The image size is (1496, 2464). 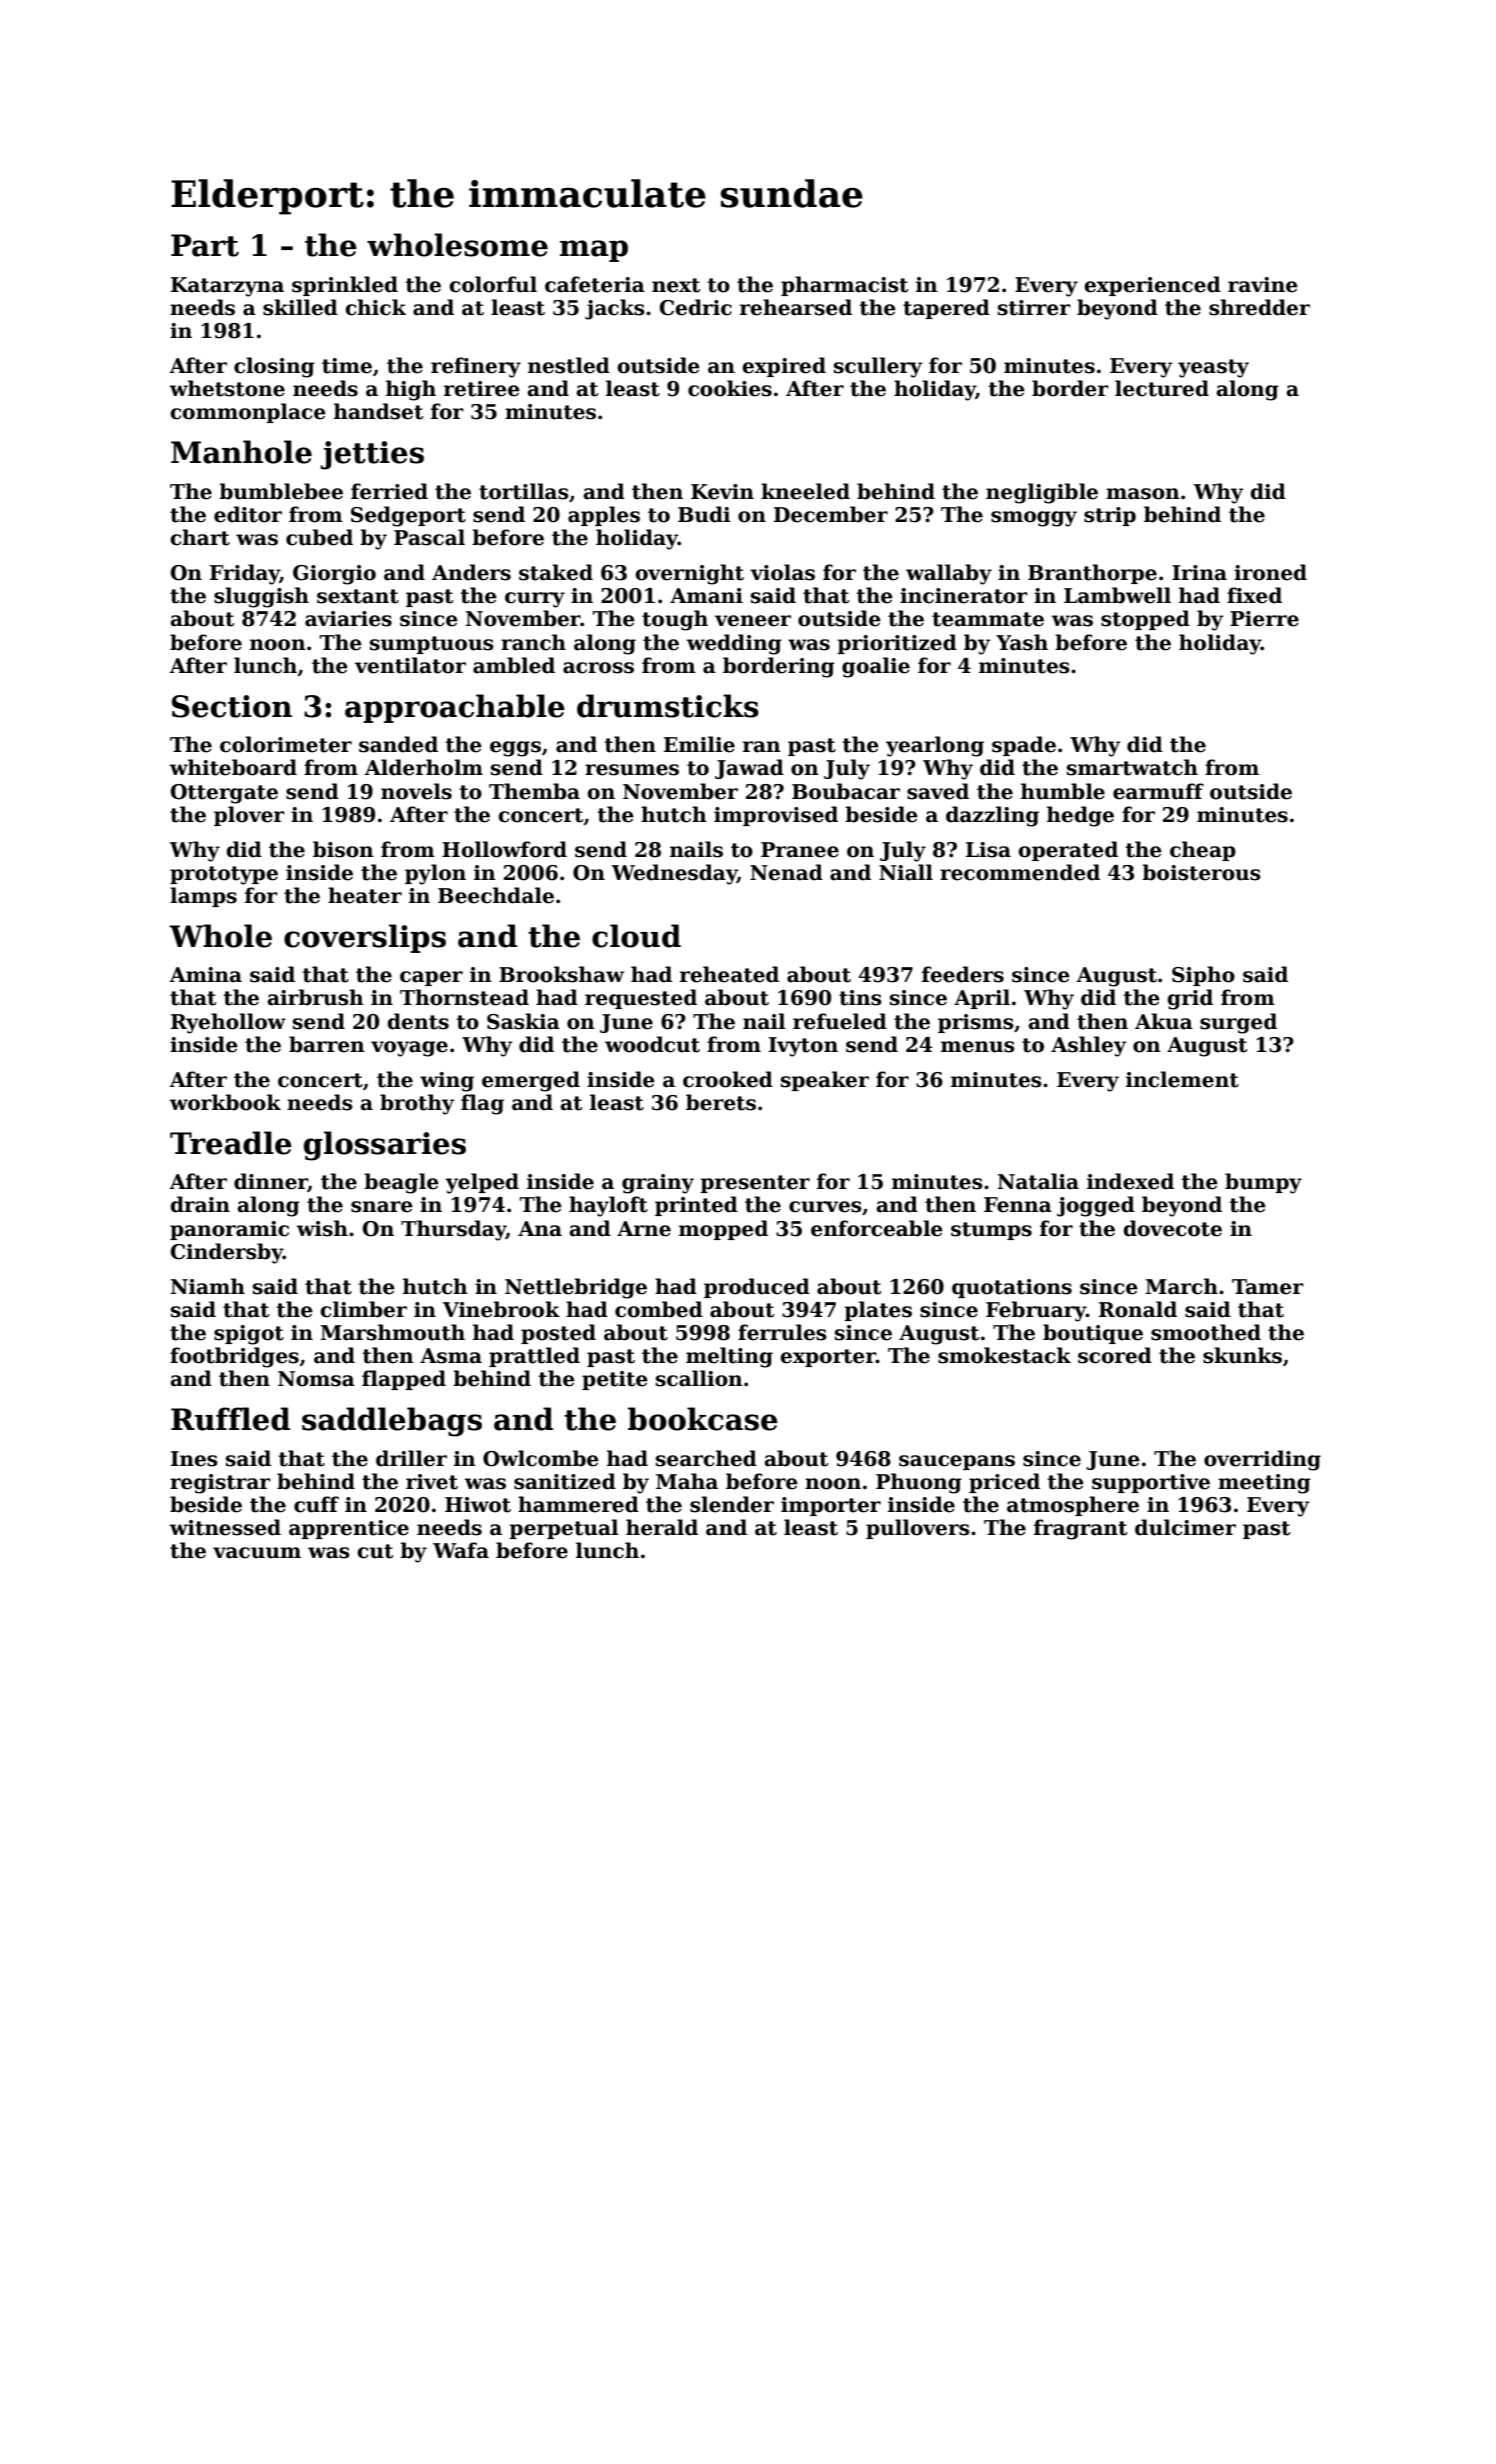 I want to click on experienced, so click(x=1152, y=286).
